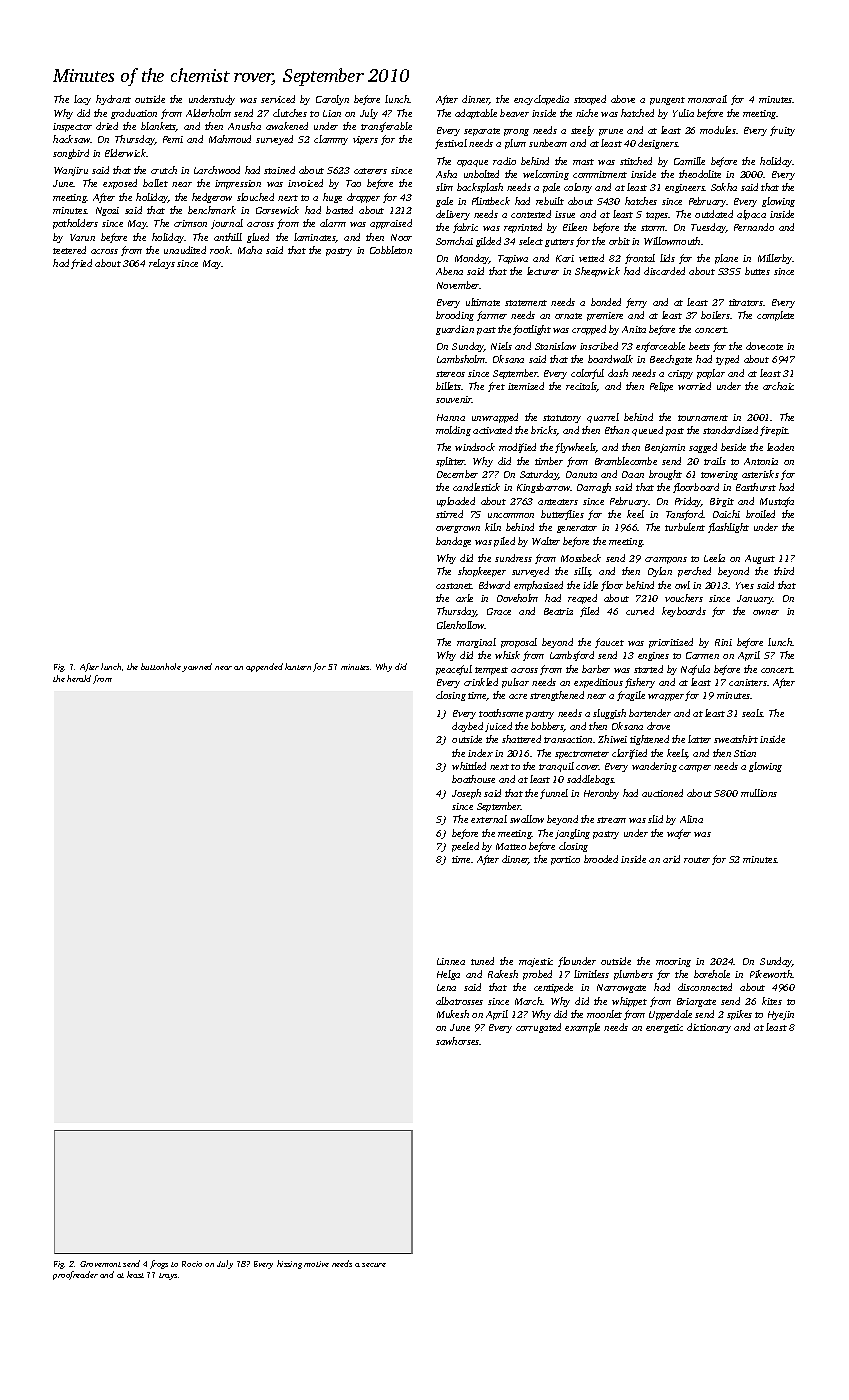 This document has height=1400, width=849. What do you see at coordinates (450, 462) in the document?
I see `splitter` at bounding box center [450, 462].
